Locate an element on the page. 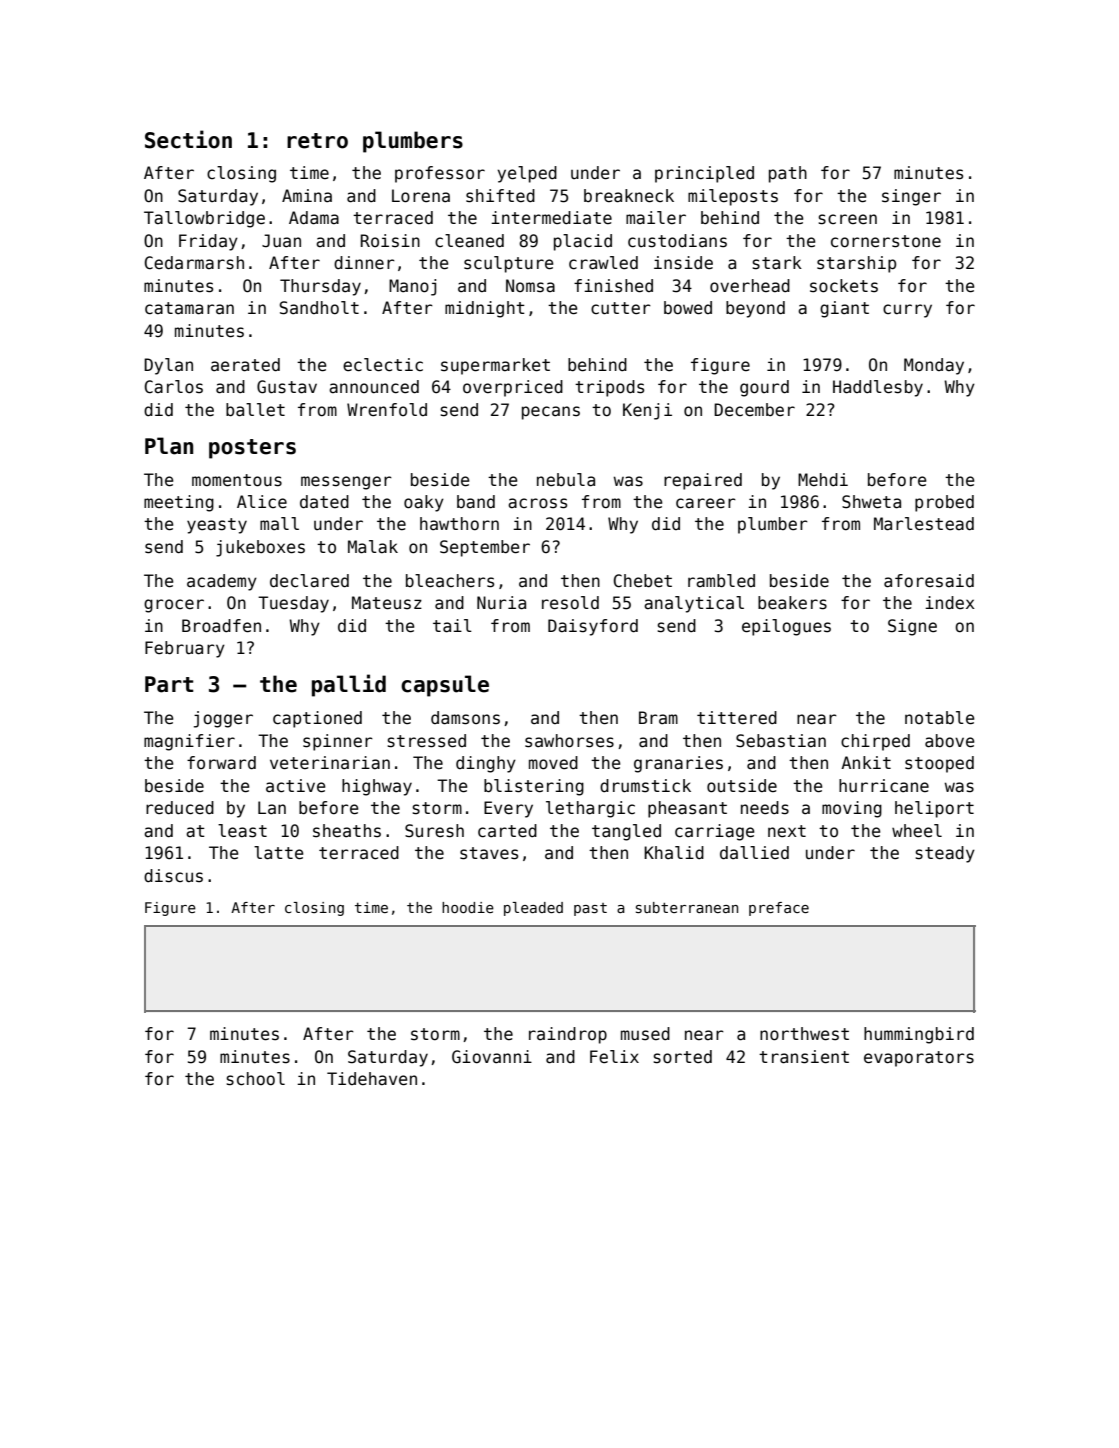 The width and height of the page is (1119, 1448). Section is located at coordinates (188, 139).
